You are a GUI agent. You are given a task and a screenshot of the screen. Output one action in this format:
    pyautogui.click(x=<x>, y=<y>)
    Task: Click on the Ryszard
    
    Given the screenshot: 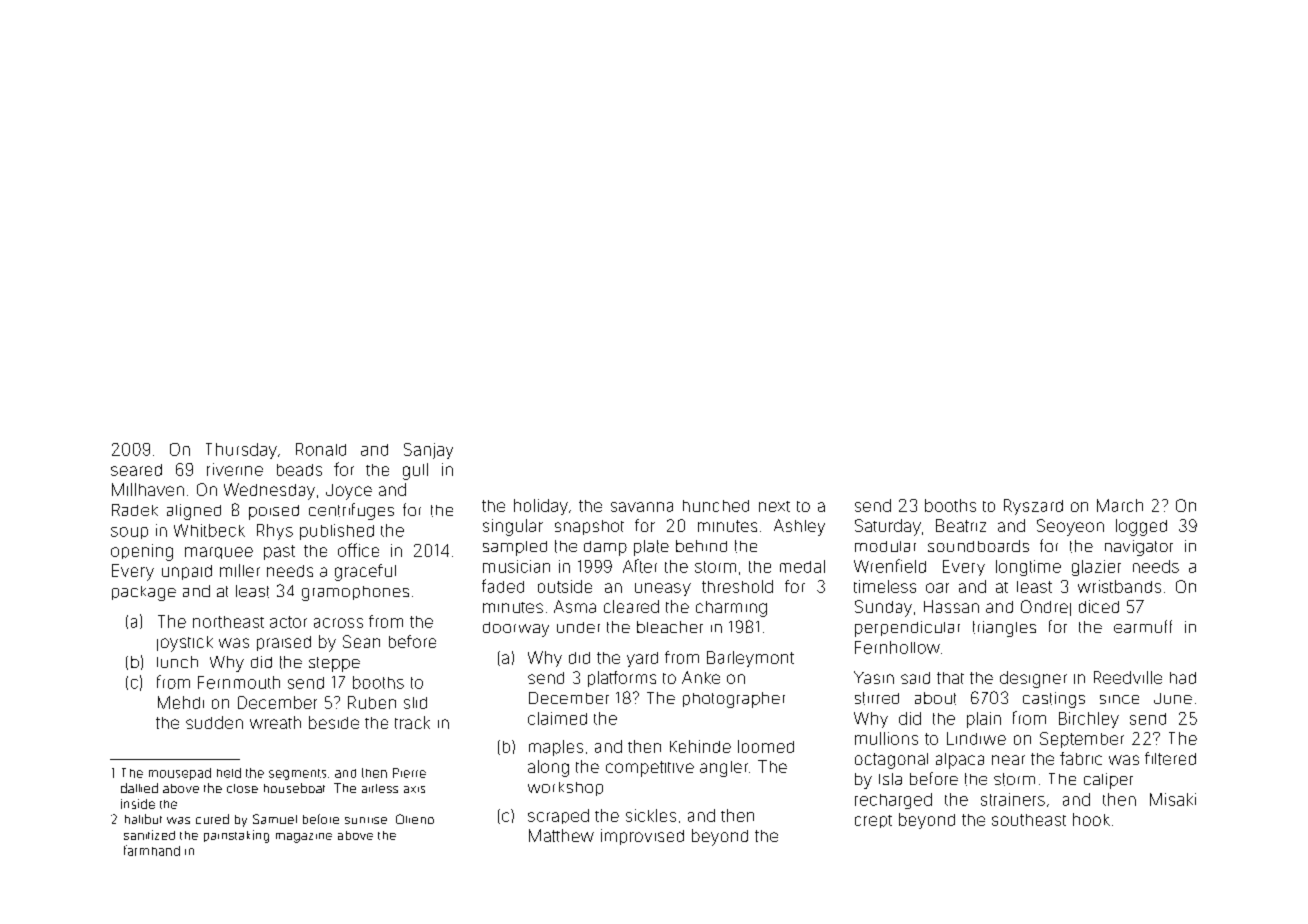 What is the action you would take?
    pyautogui.click(x=1033, y=507)
